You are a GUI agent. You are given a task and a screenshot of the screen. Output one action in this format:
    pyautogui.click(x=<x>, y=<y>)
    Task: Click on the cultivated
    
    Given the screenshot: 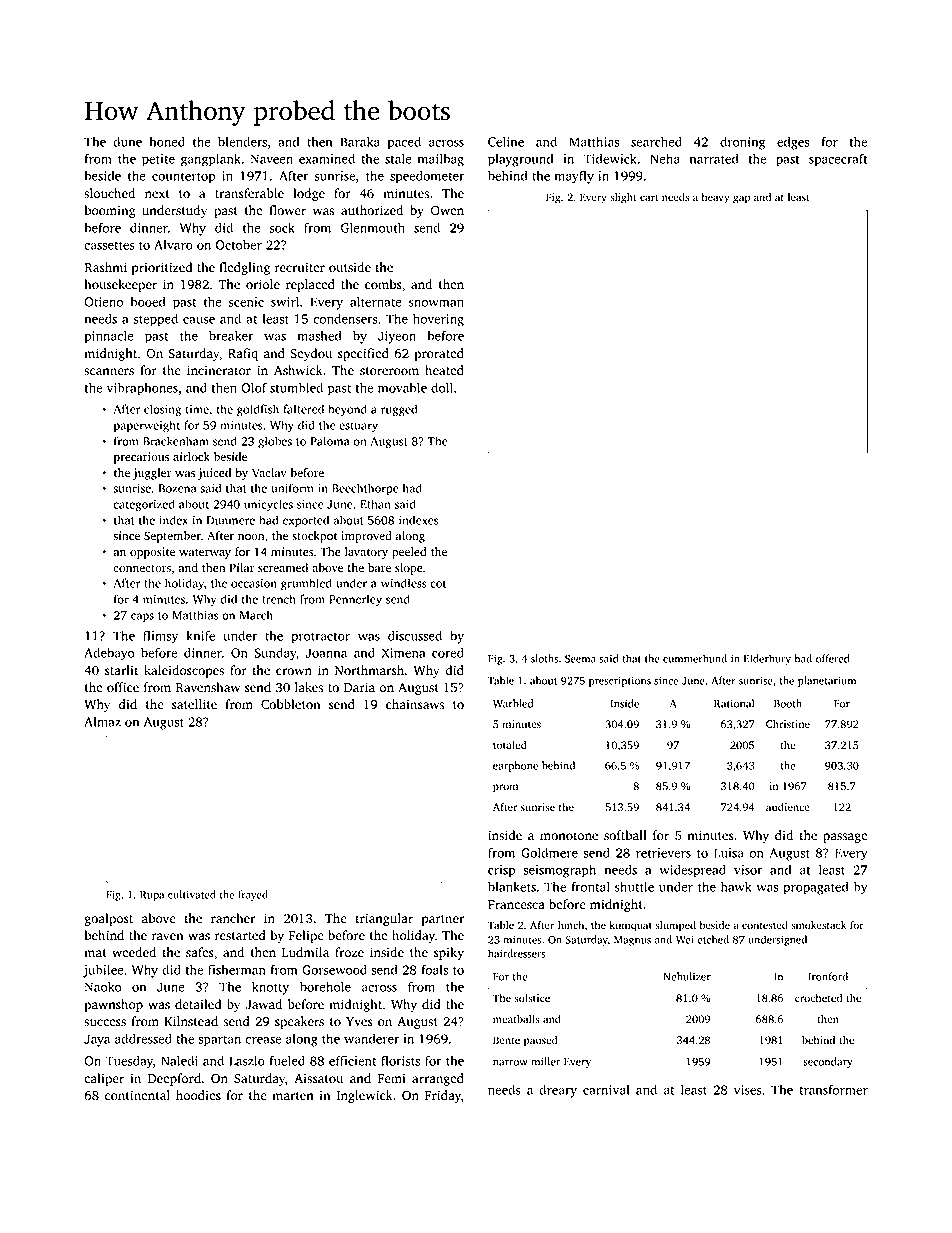 What is the action you would take?
    pyautogui.click(x=192, y=894)
